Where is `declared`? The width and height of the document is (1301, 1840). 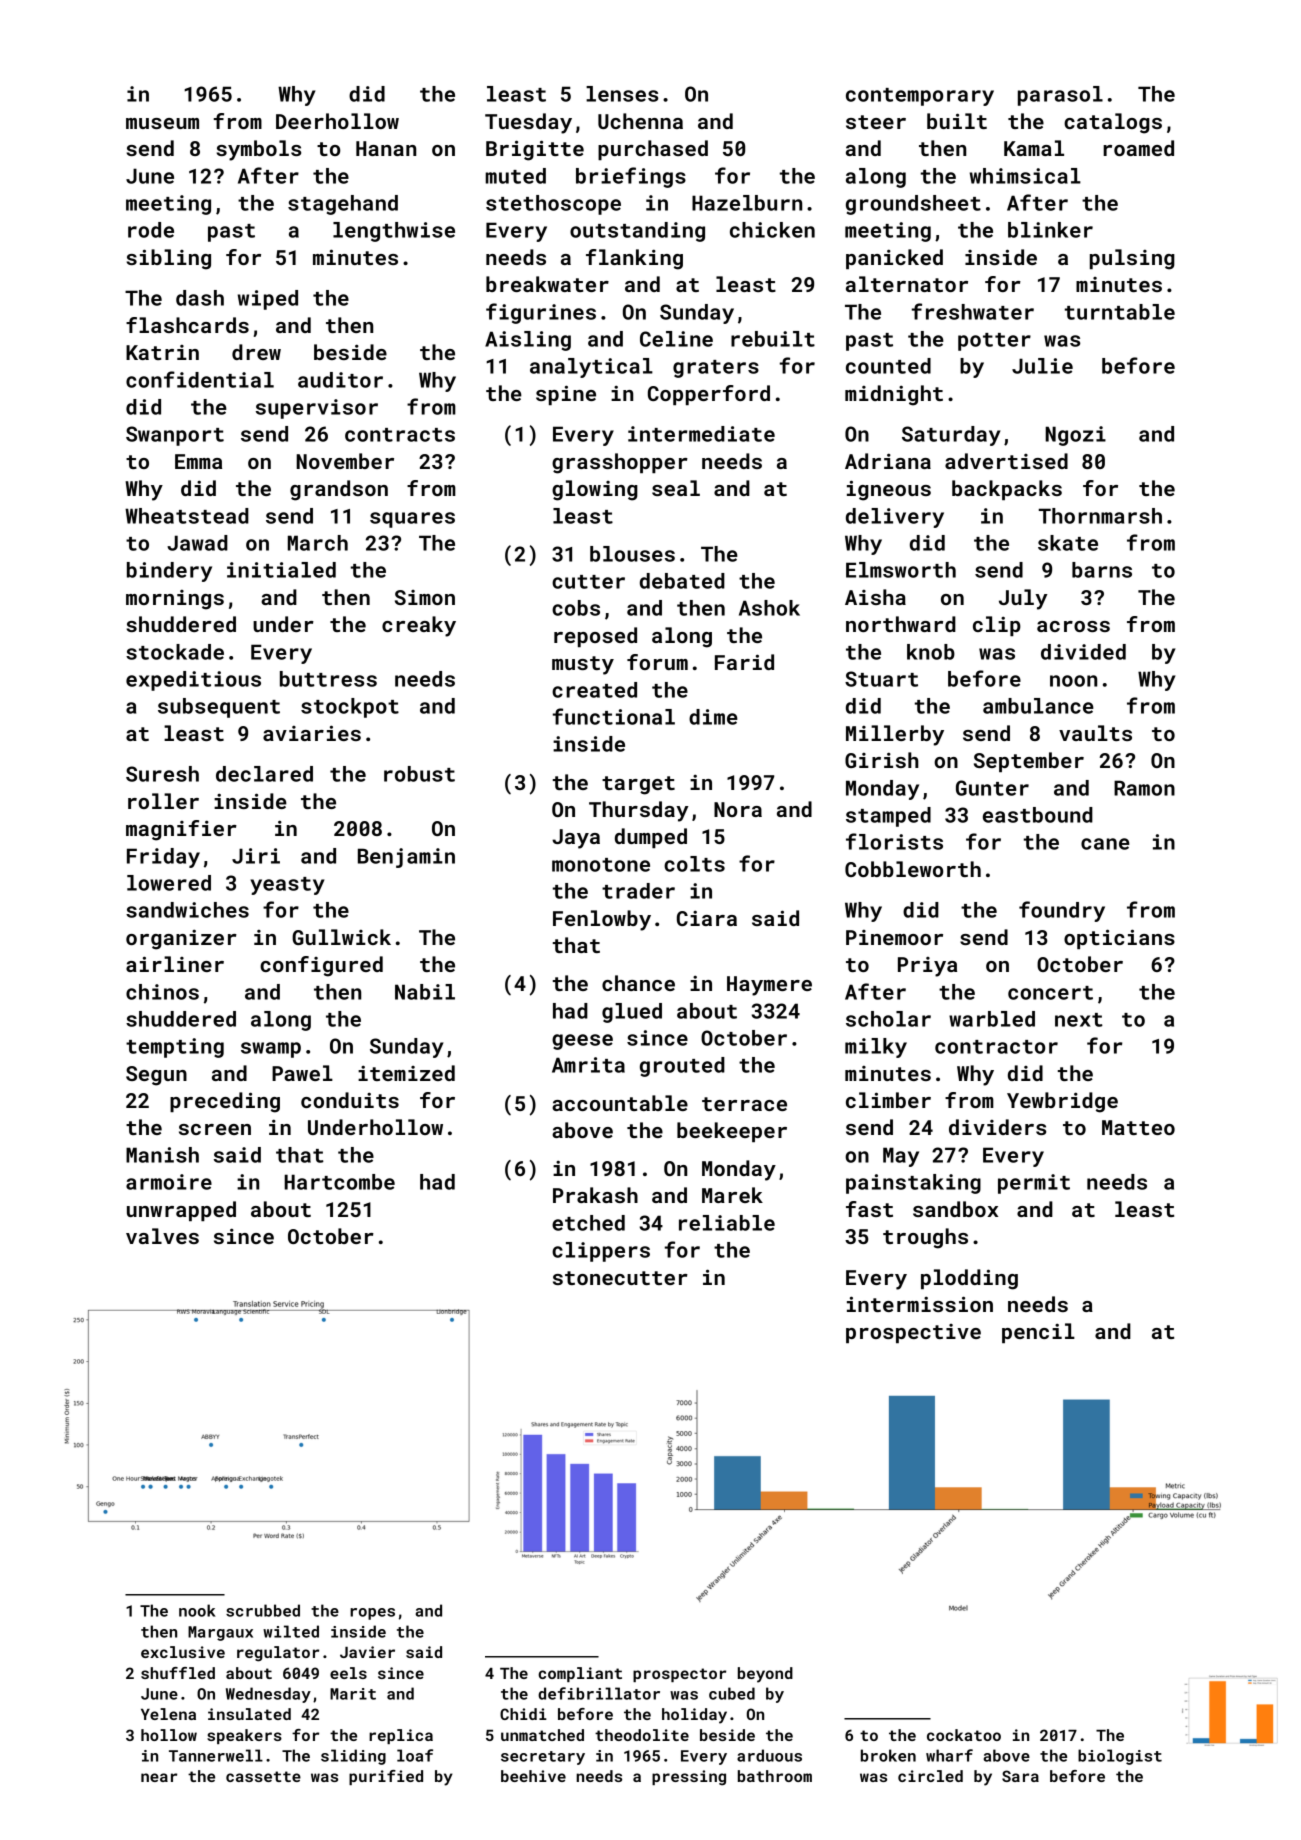
declared is located at coordinates (264, 774).
